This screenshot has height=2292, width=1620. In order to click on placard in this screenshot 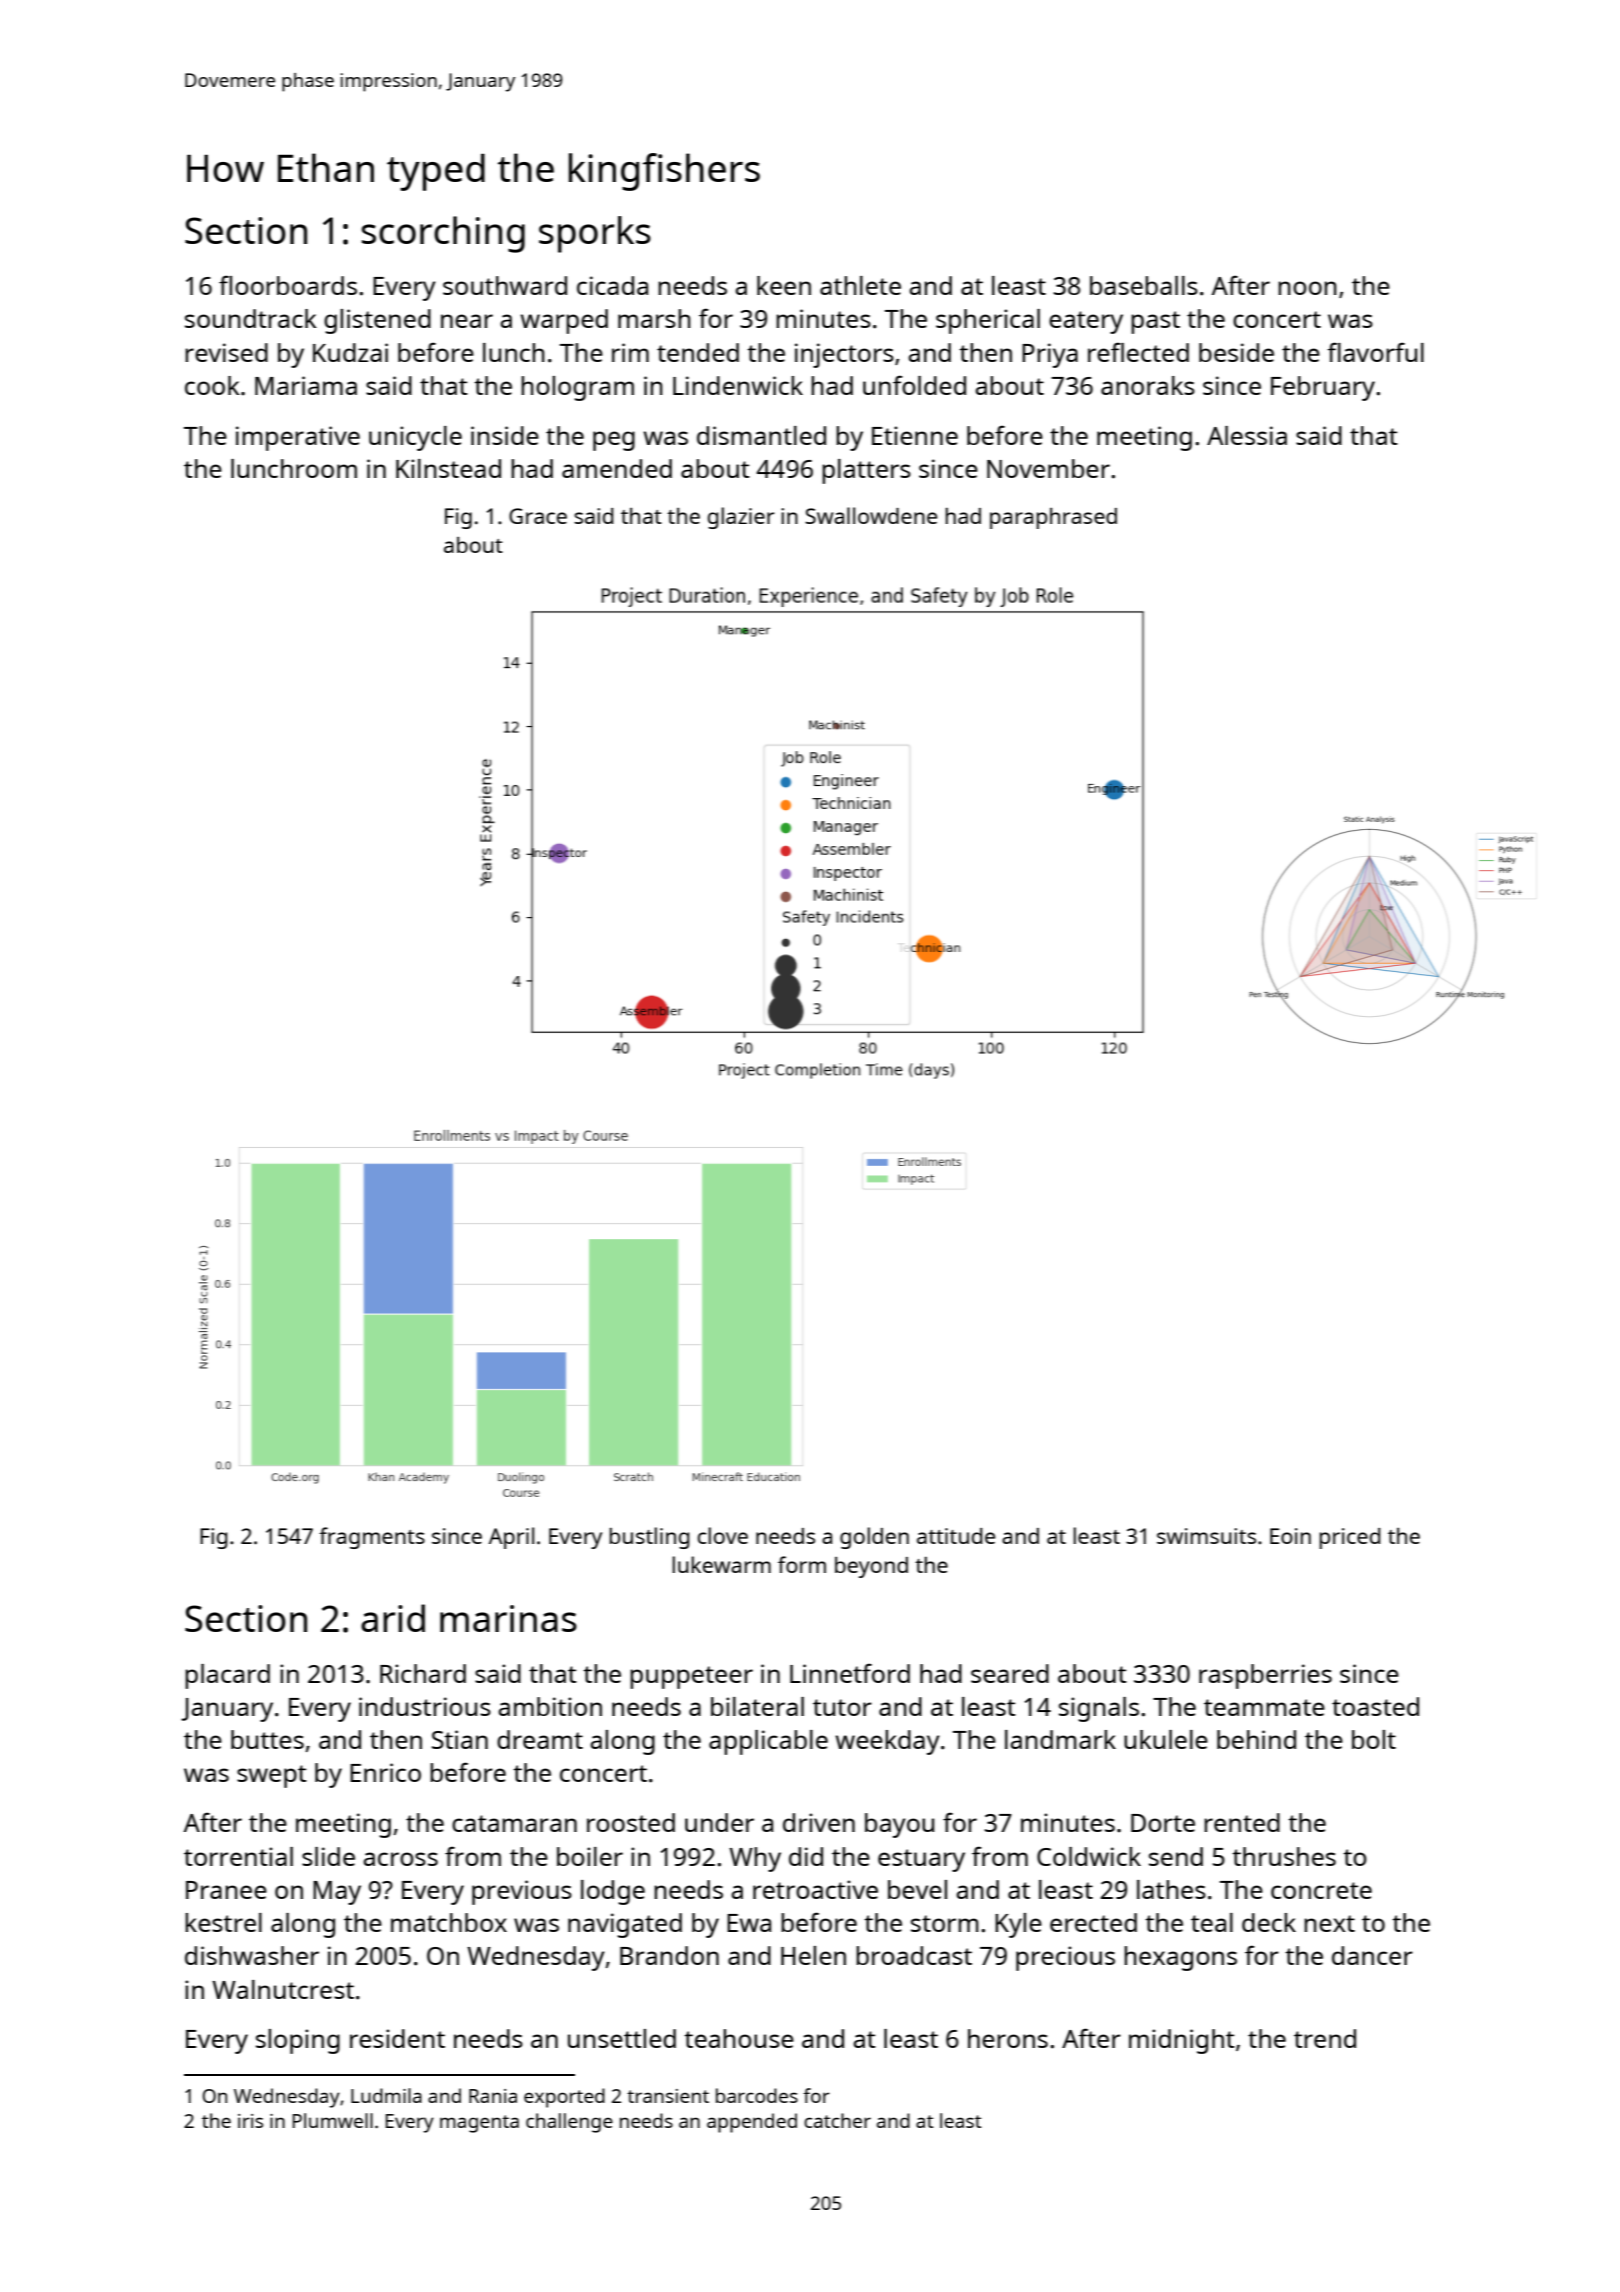, I will do `click(227, 1676)`.
